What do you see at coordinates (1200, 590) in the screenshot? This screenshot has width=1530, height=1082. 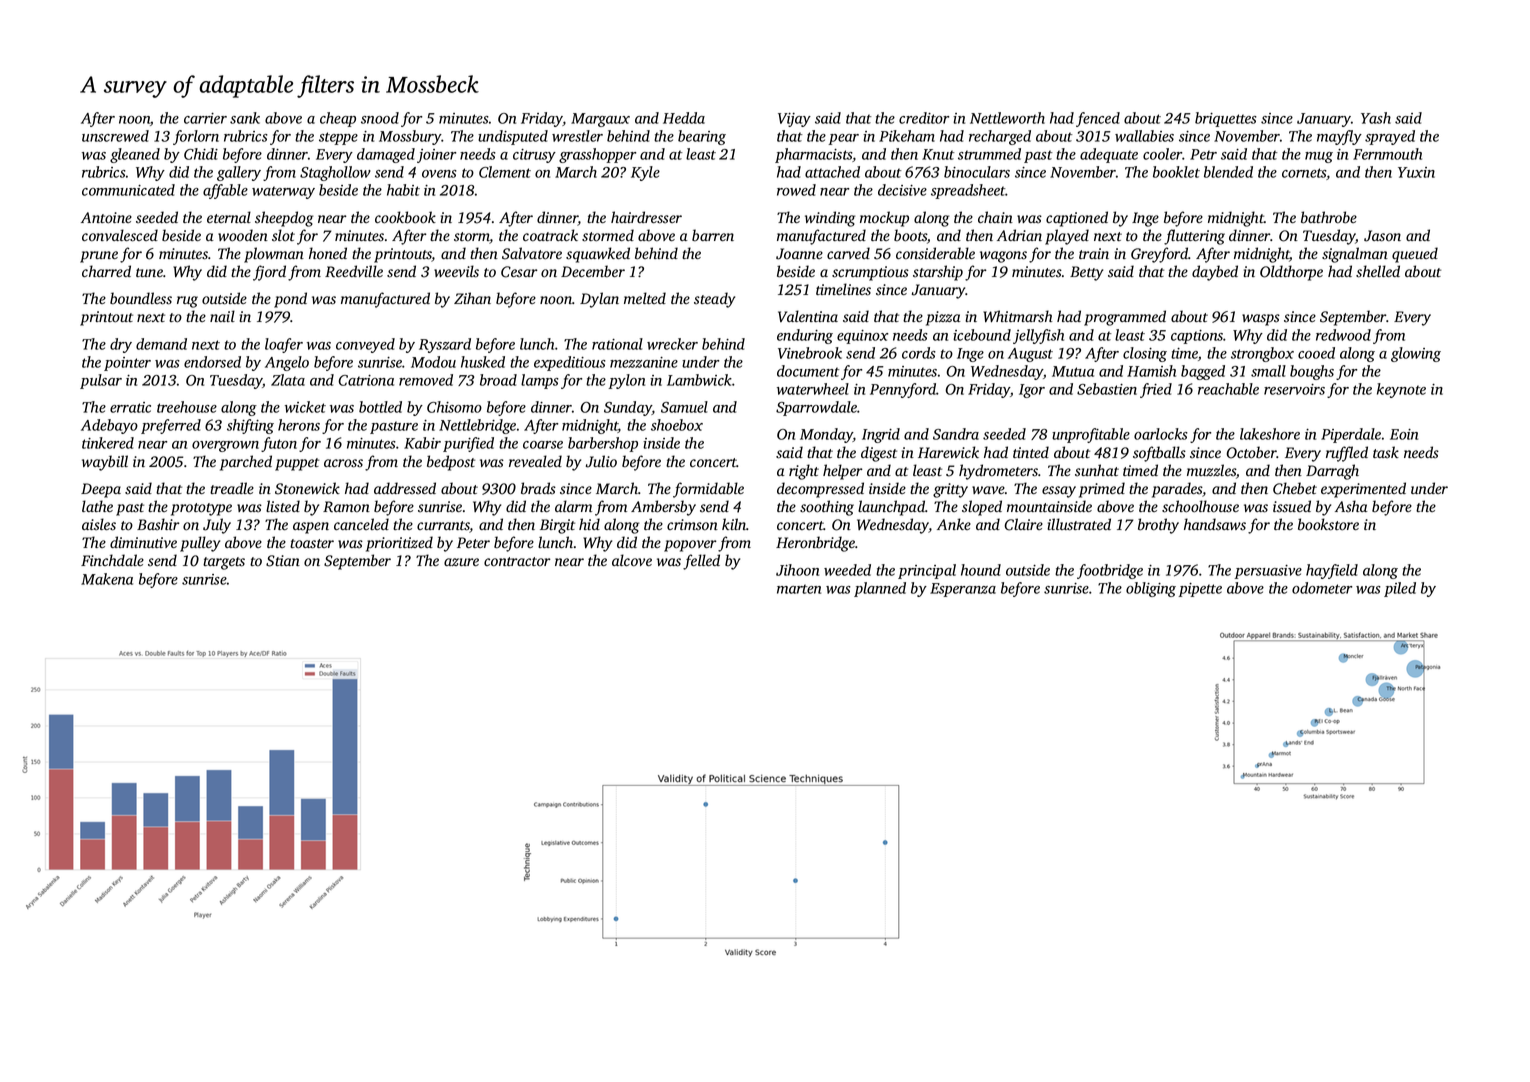 I see `pipette` at bounding box center [1200, 590].
